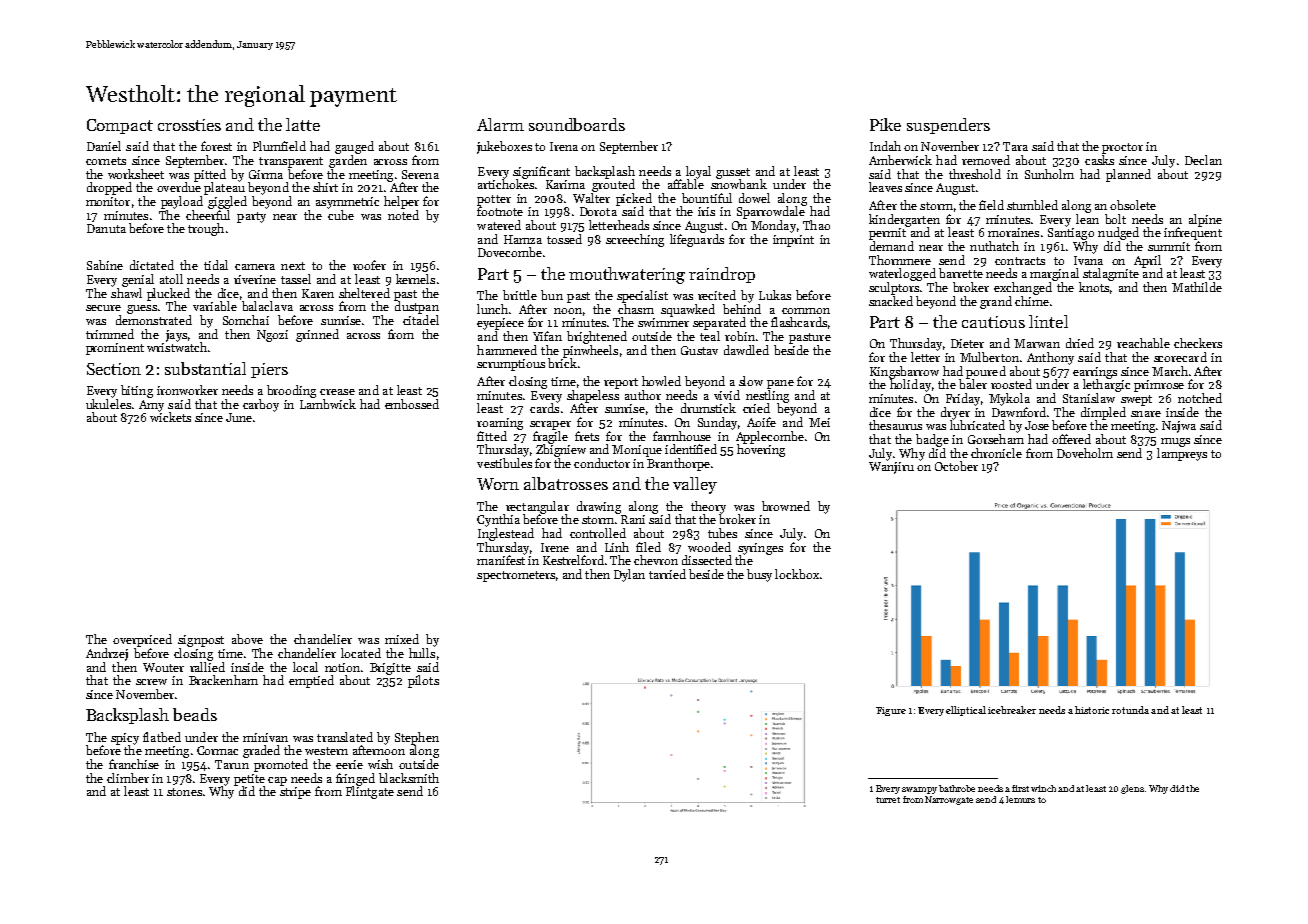  Describe the element at coordinates (1088, 260) in the screenshot. I see `Ivana` at that location.
